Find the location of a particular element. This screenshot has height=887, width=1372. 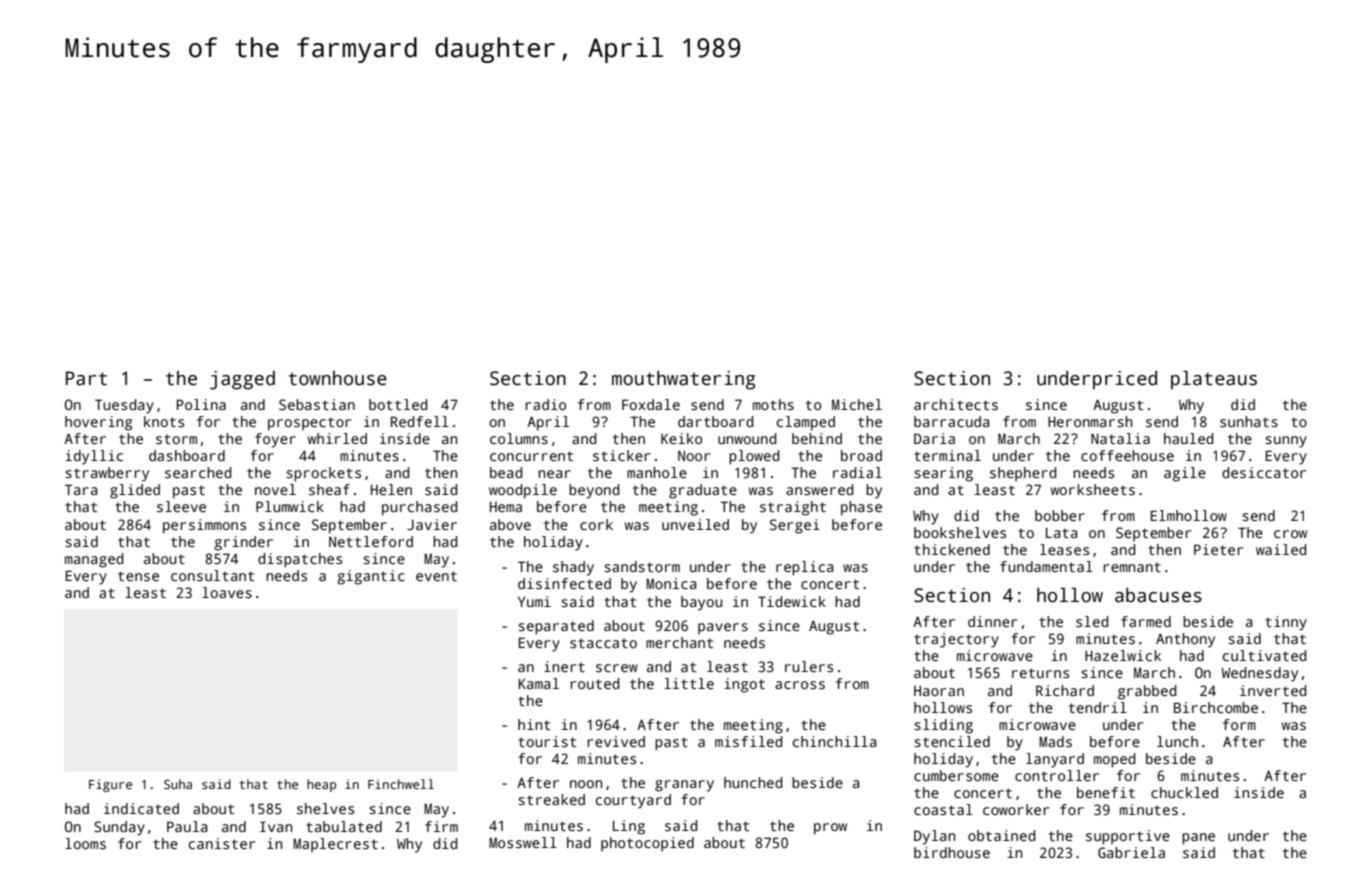

hovering is located at coordinates (98, 423).
